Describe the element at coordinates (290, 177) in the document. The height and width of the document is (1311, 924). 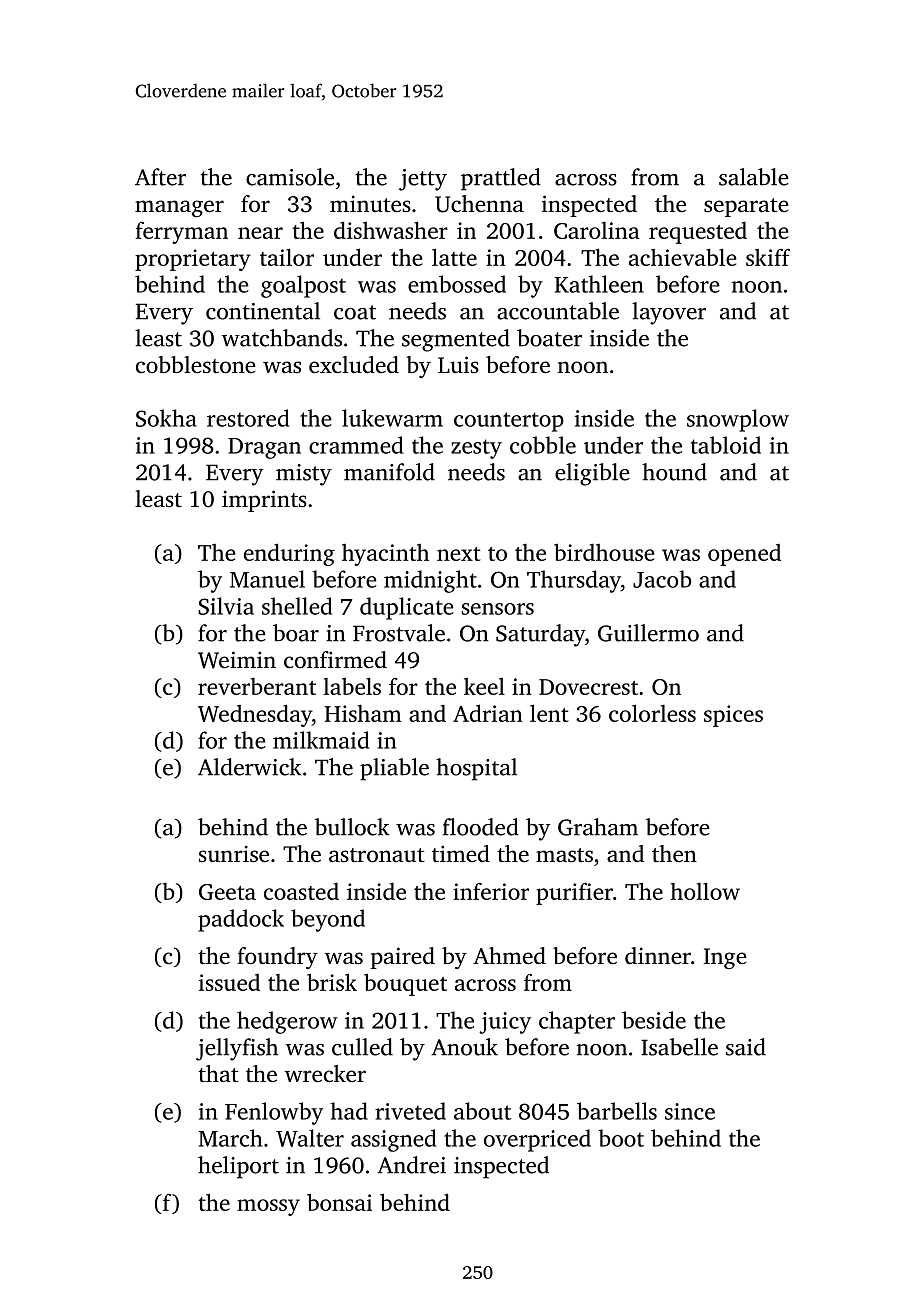
I see `camisole` at that location.
